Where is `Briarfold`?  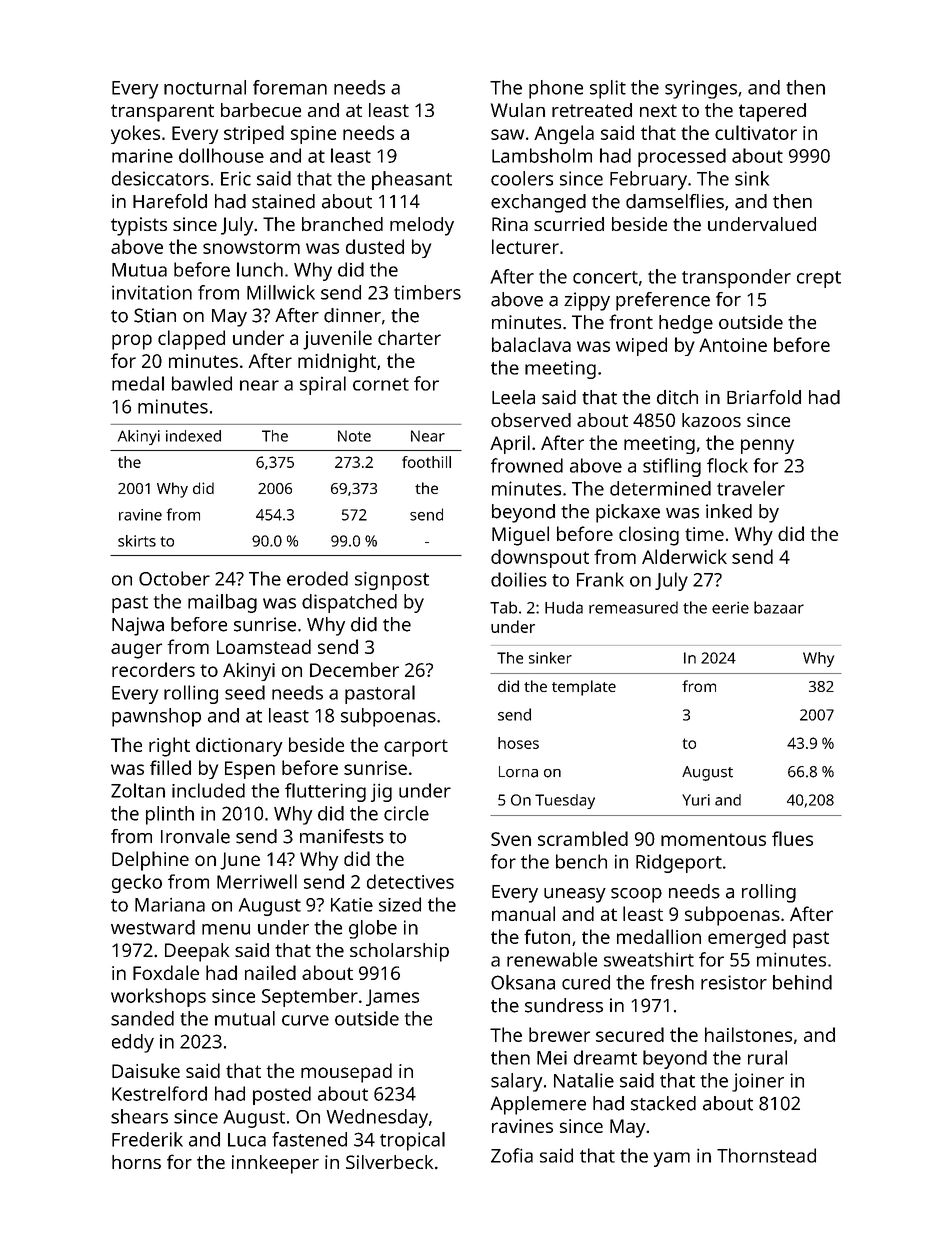 Briarfold is located at coordinates (764, 397).
